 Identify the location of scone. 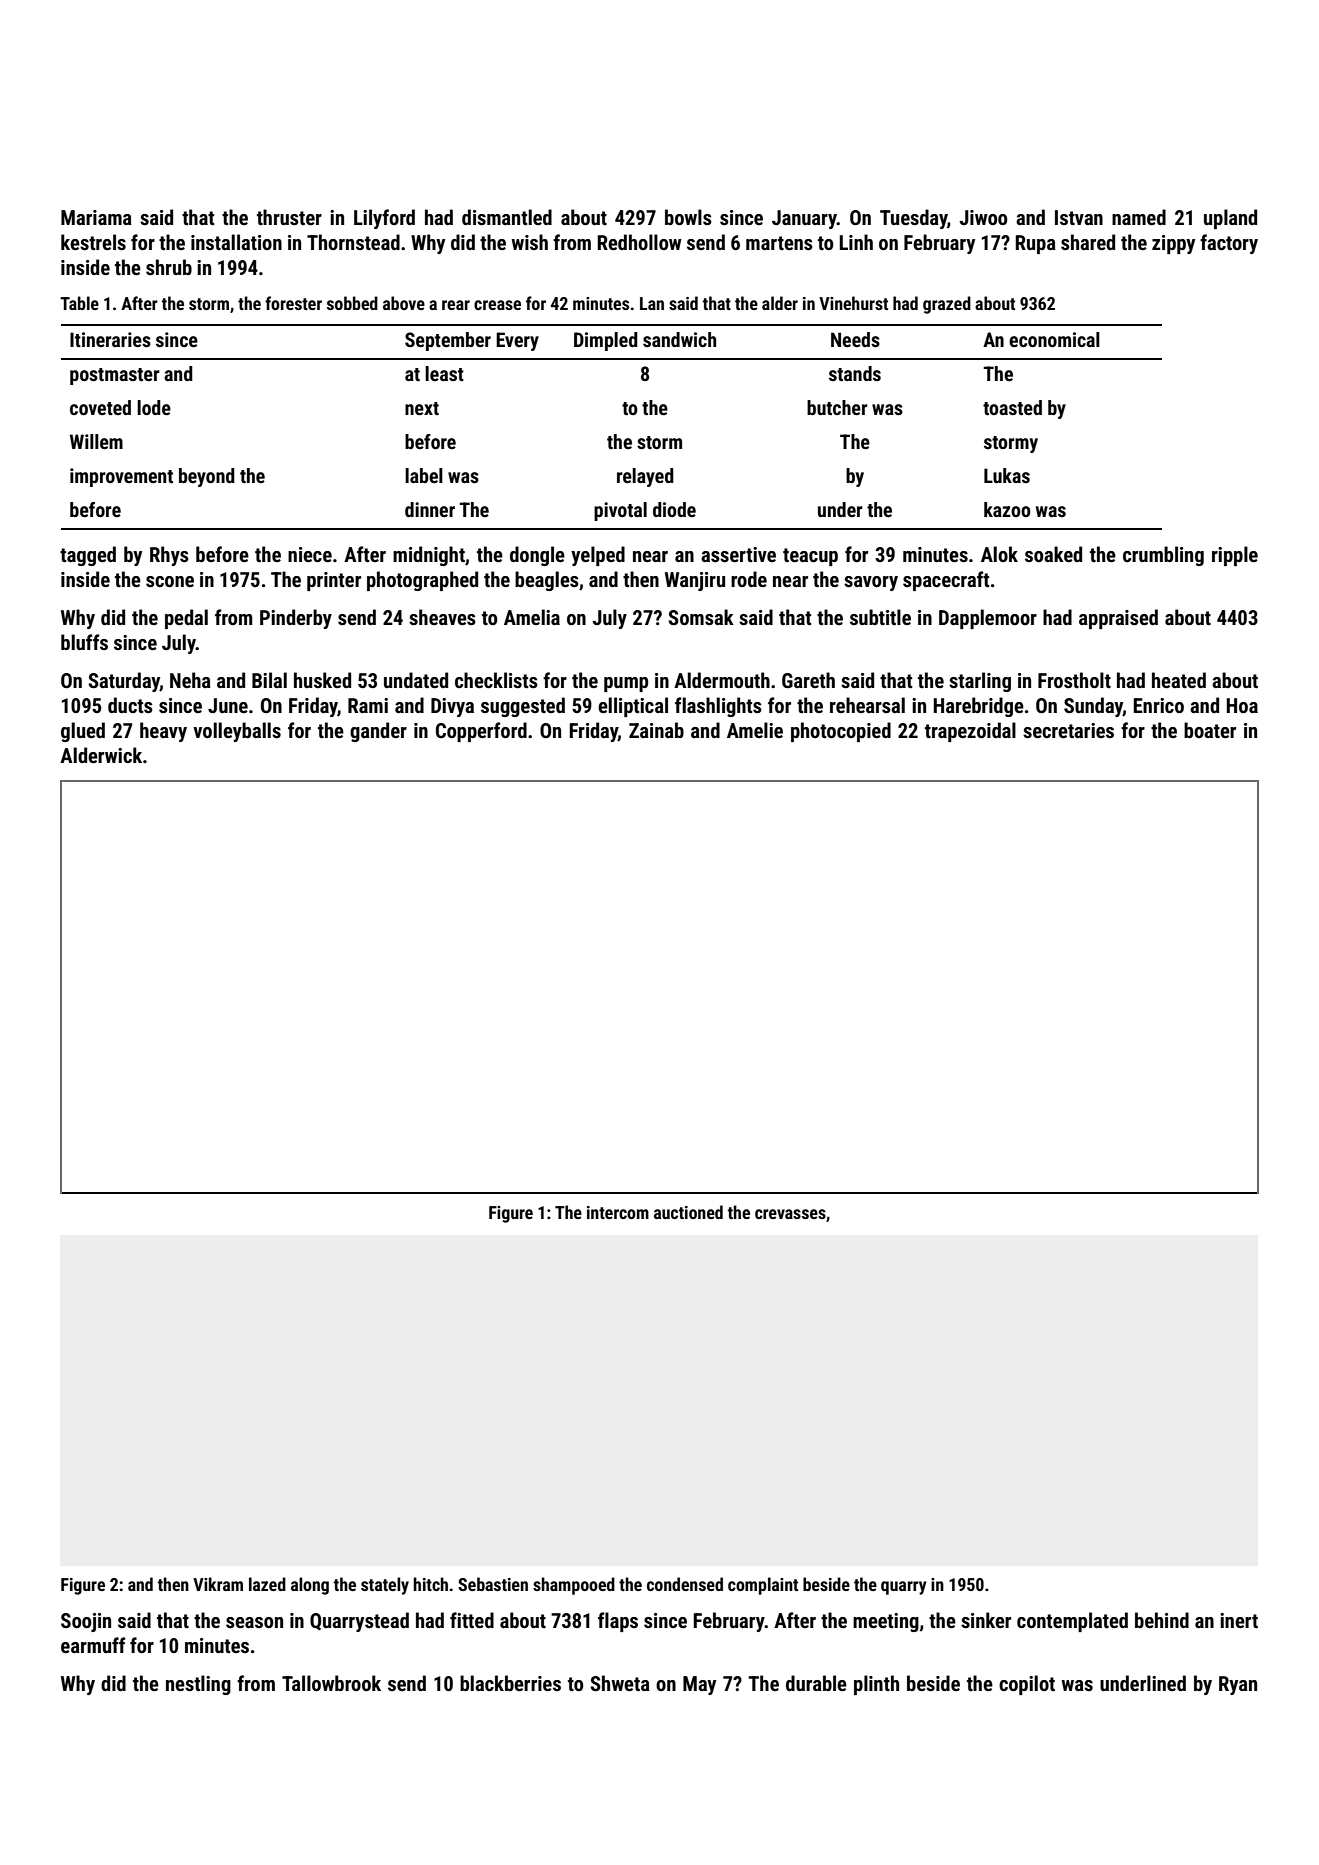
(170, 581).
